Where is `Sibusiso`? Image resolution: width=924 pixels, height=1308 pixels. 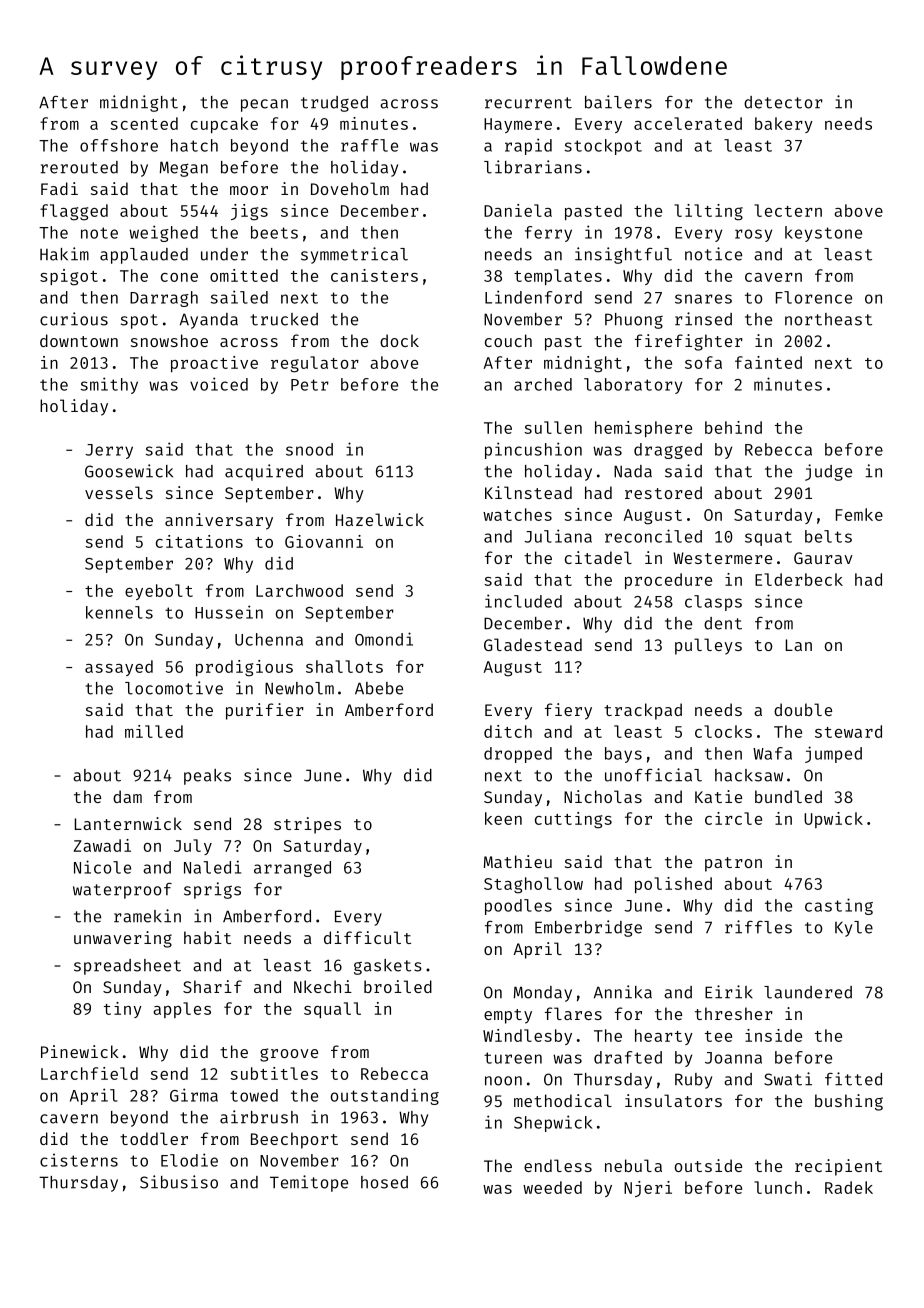 Sibusiso is located at coordinates (179, 1182).
